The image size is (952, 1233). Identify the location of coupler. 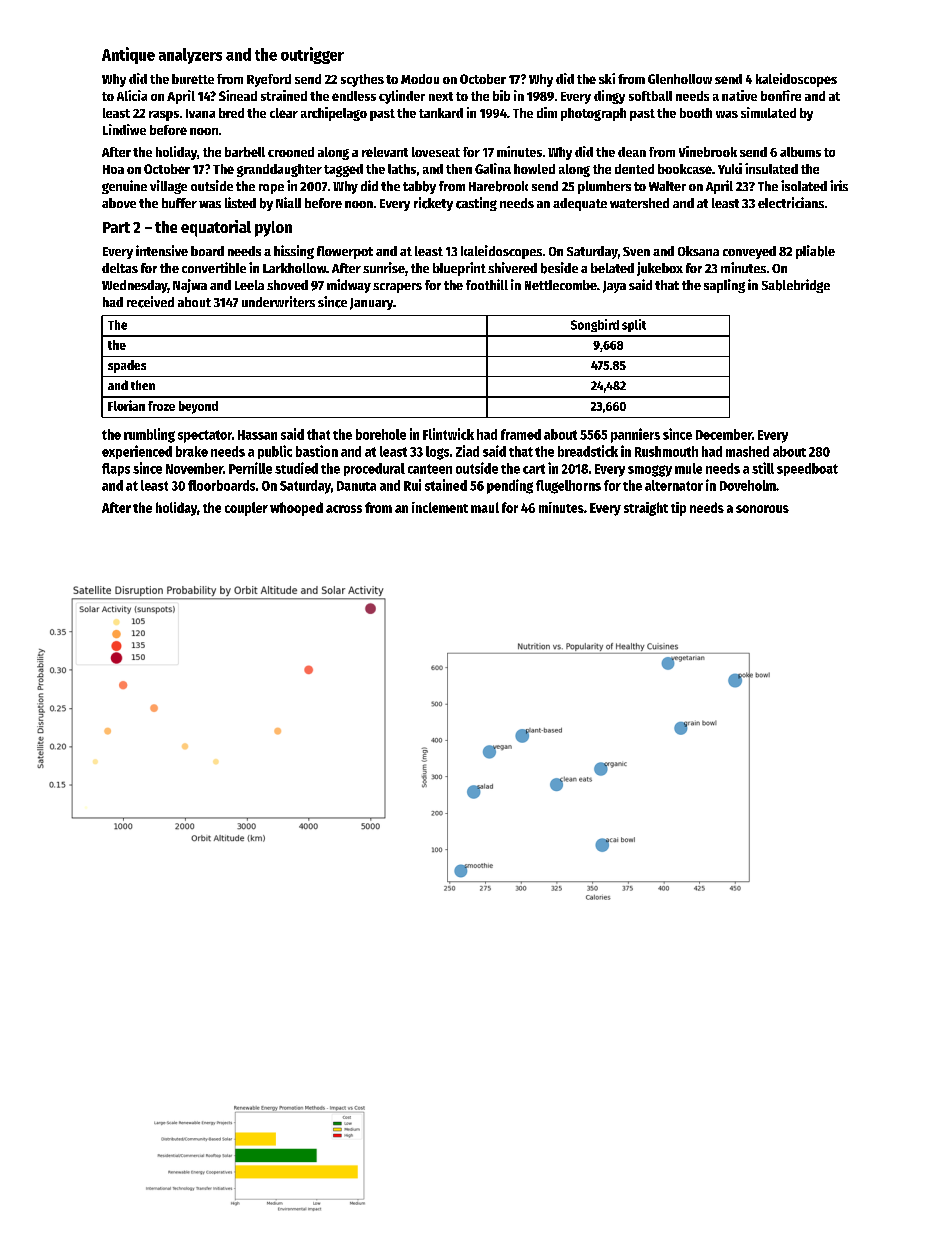
(246, 509).
